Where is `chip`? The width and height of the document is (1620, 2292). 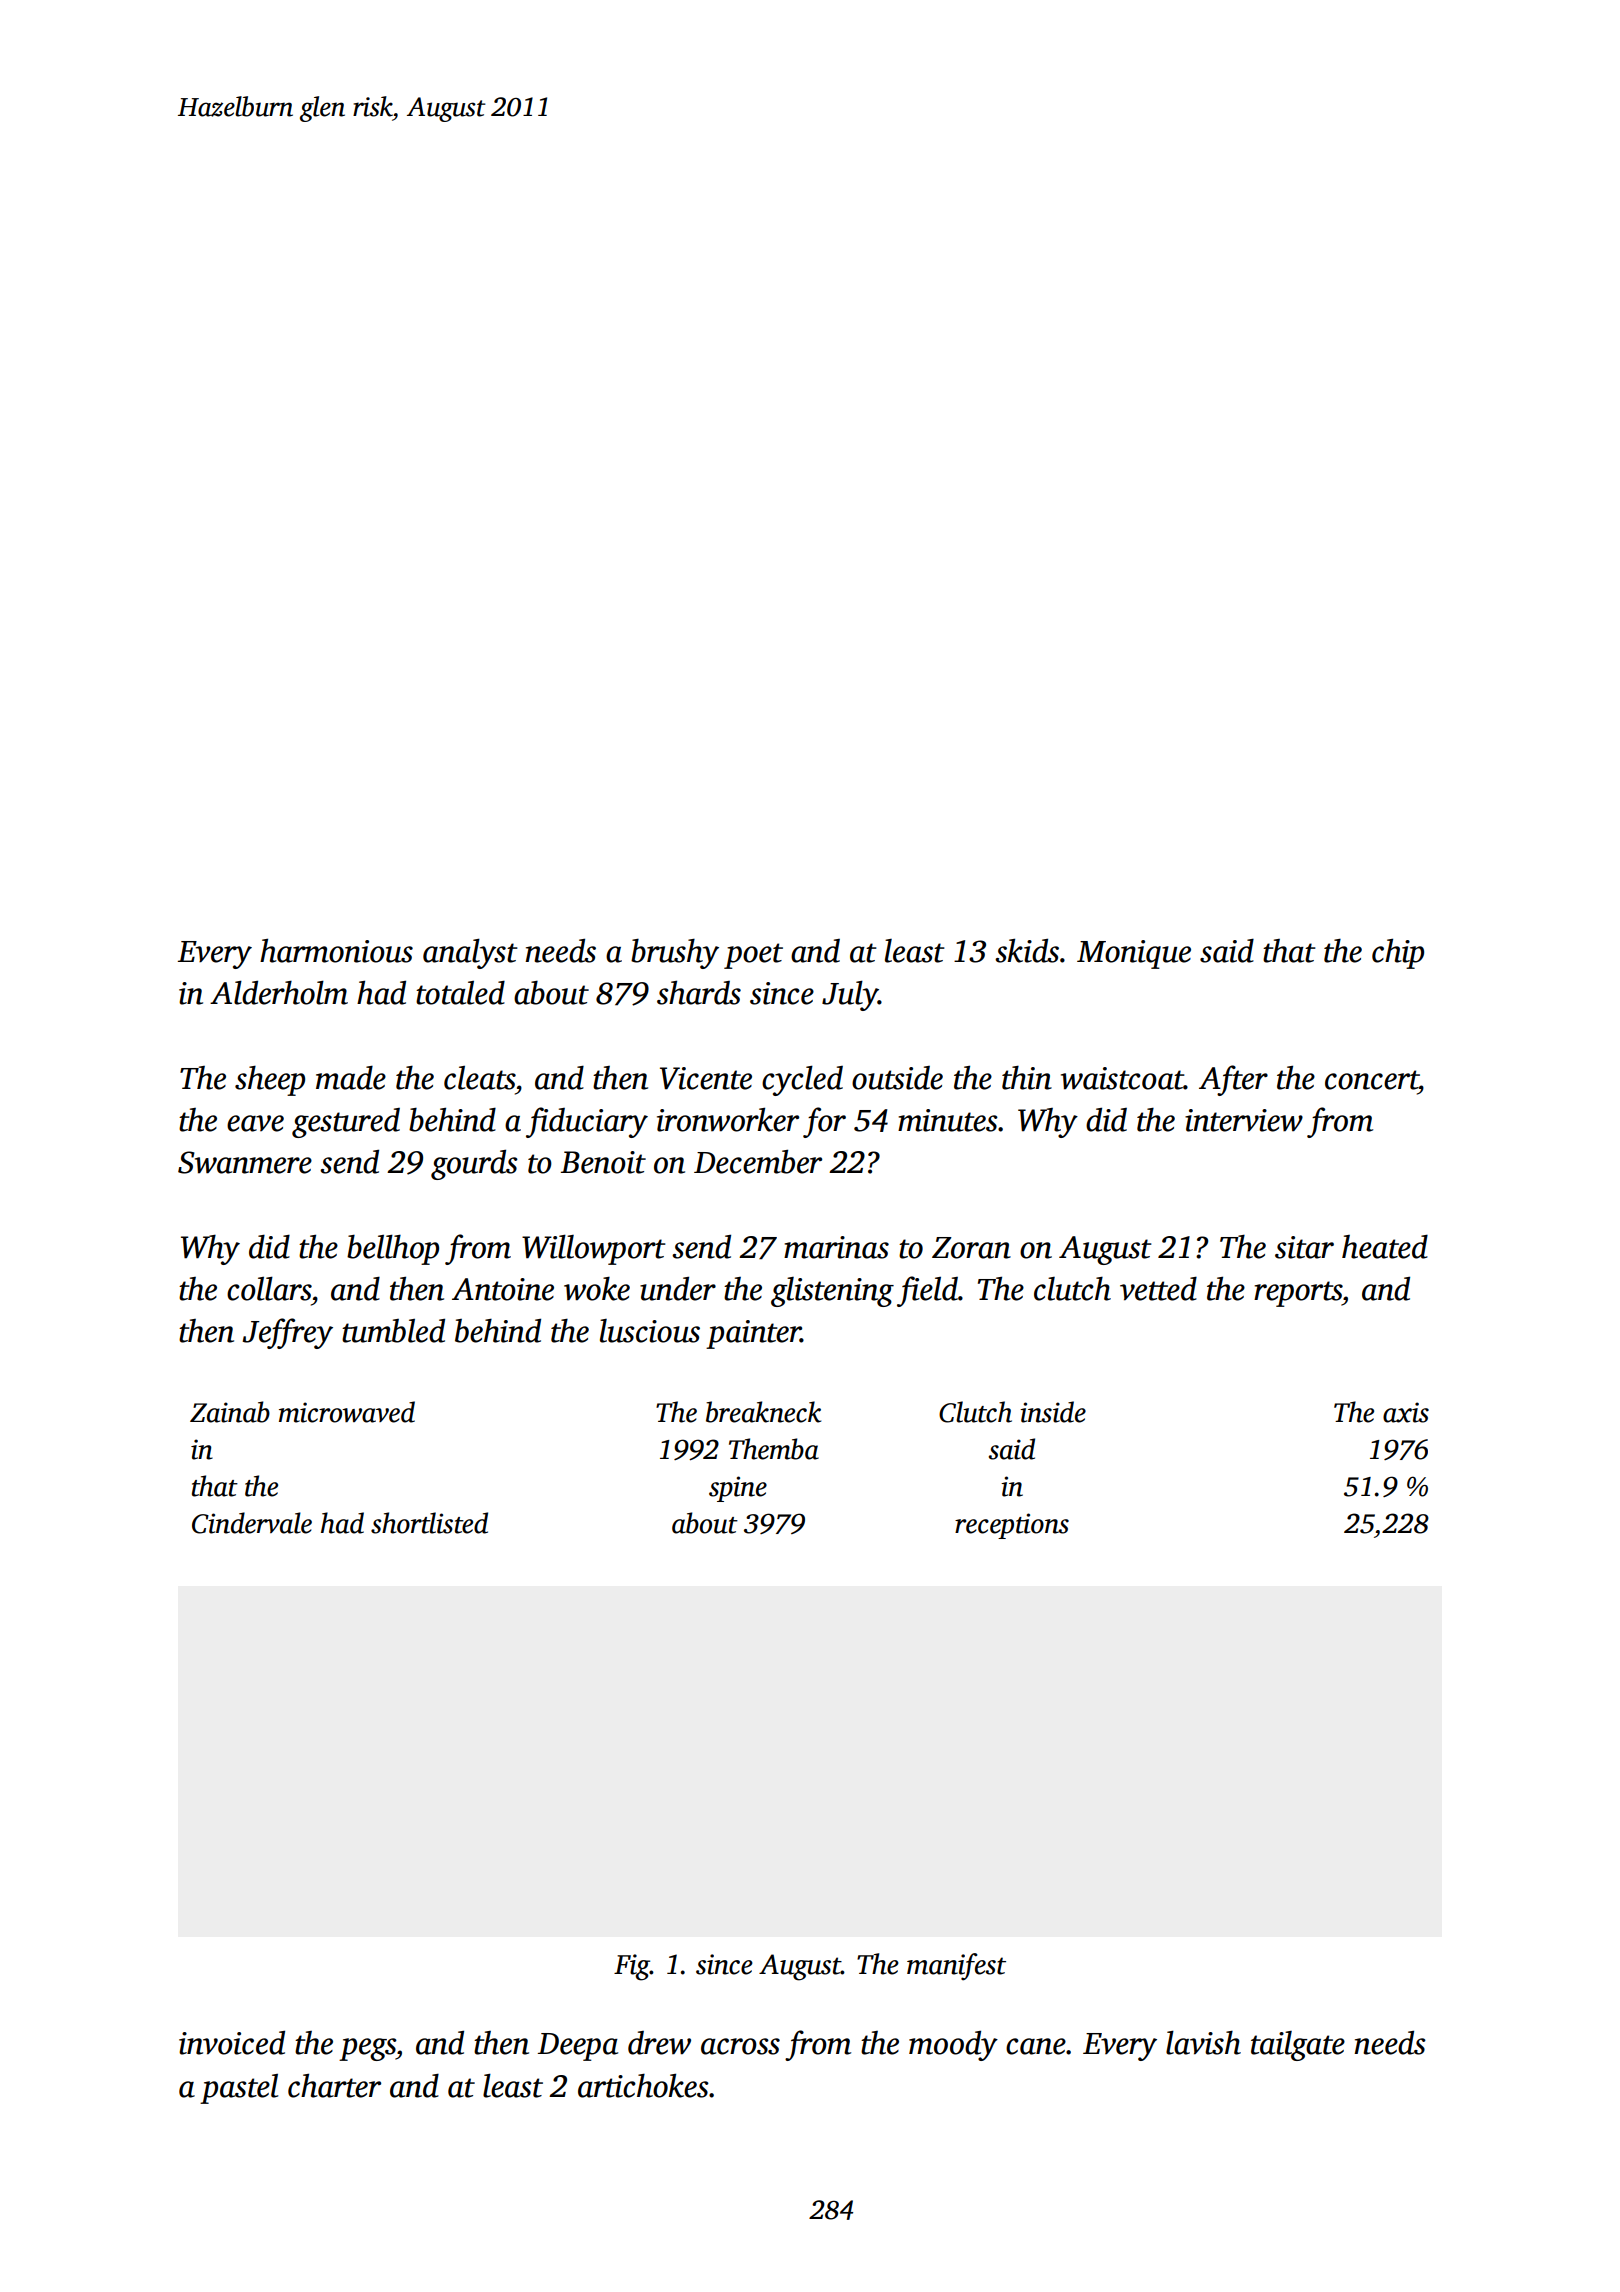
chip is located at coordinates (1398, 954).
